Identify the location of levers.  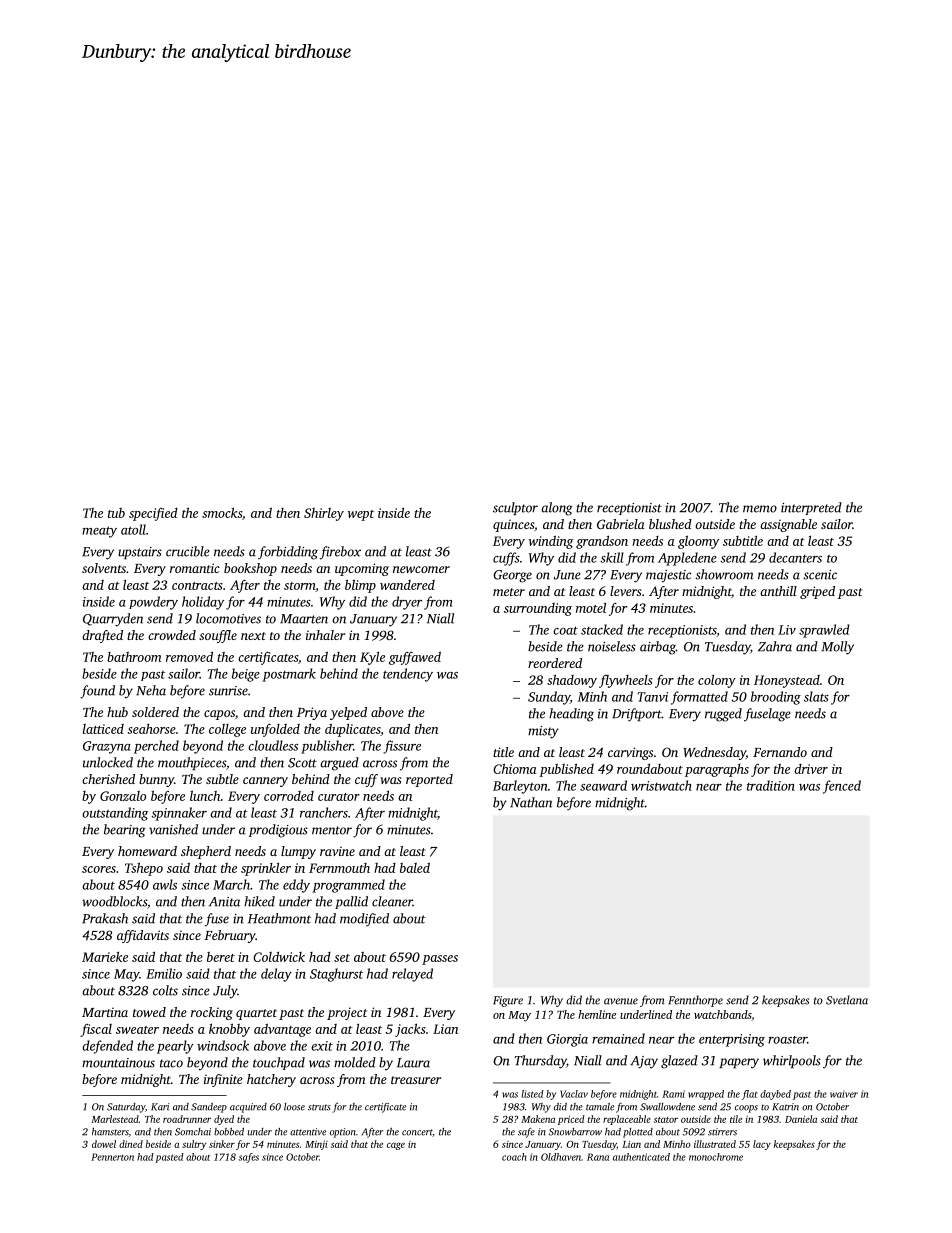
(626, 591).
